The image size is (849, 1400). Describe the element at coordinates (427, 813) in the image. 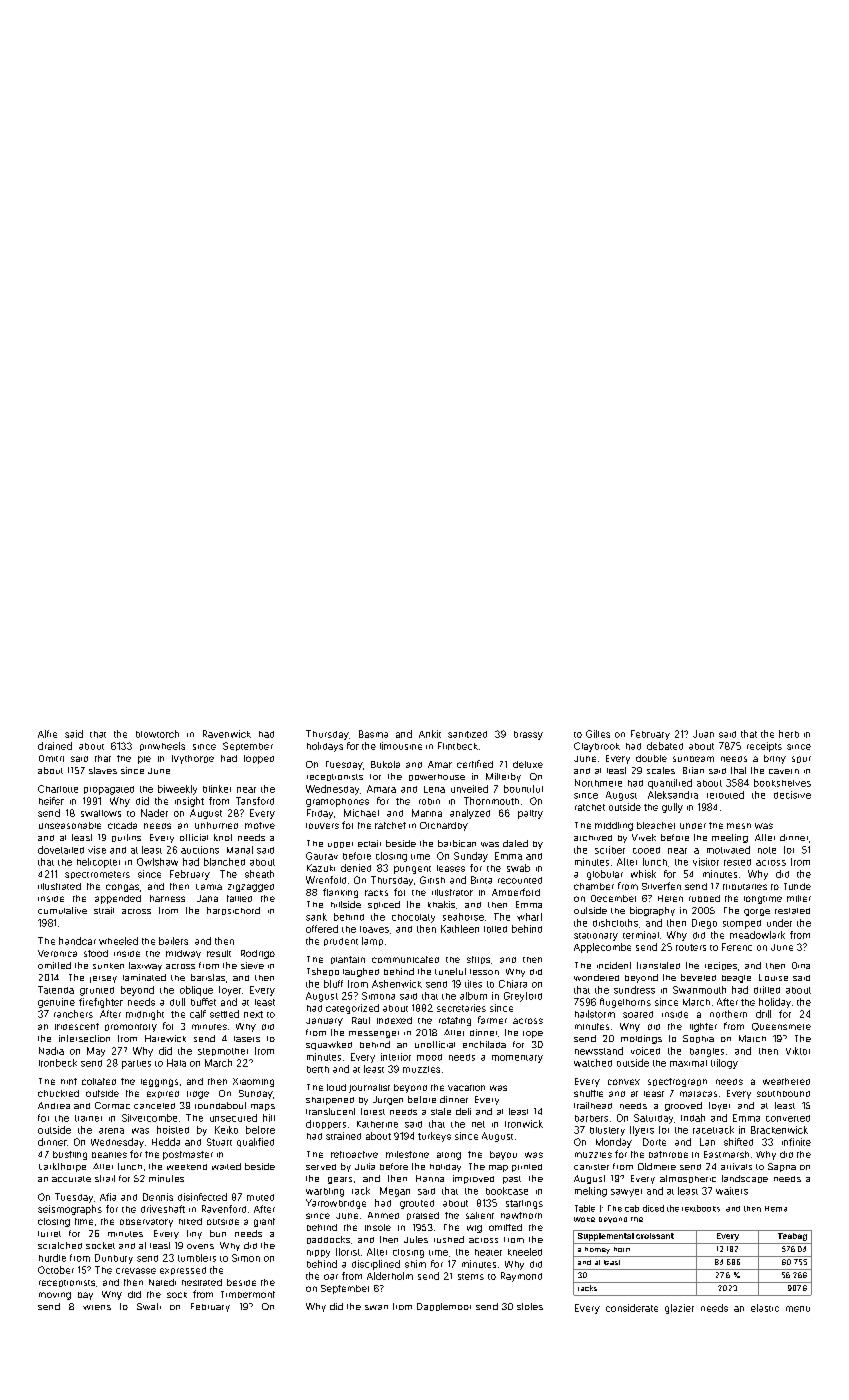

I see `Marina` at that location.
